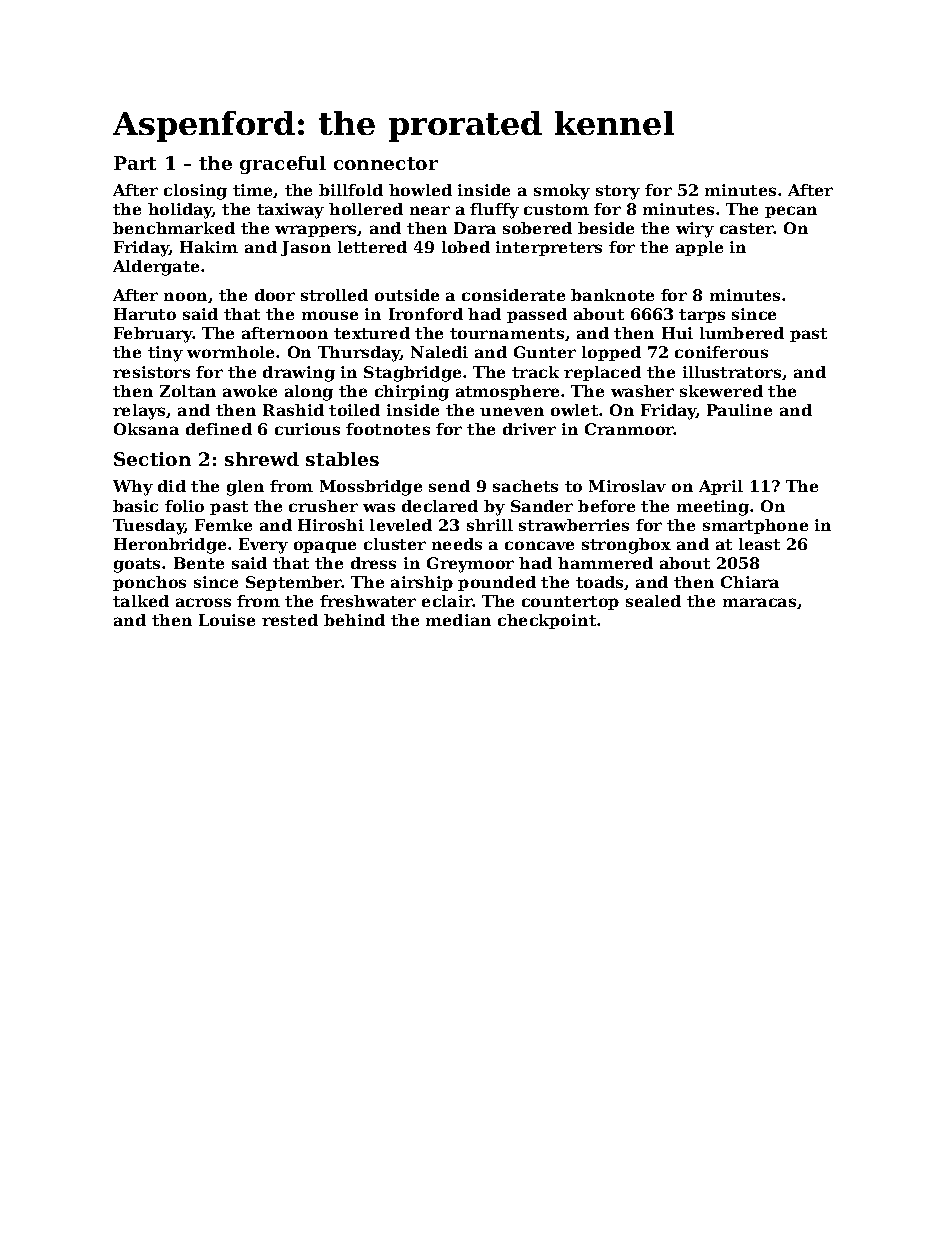 The image size is (952, 1233). What do you see at coordinates (135, 163) in the document?
I see `Part` at bounding box center [135, 163].
